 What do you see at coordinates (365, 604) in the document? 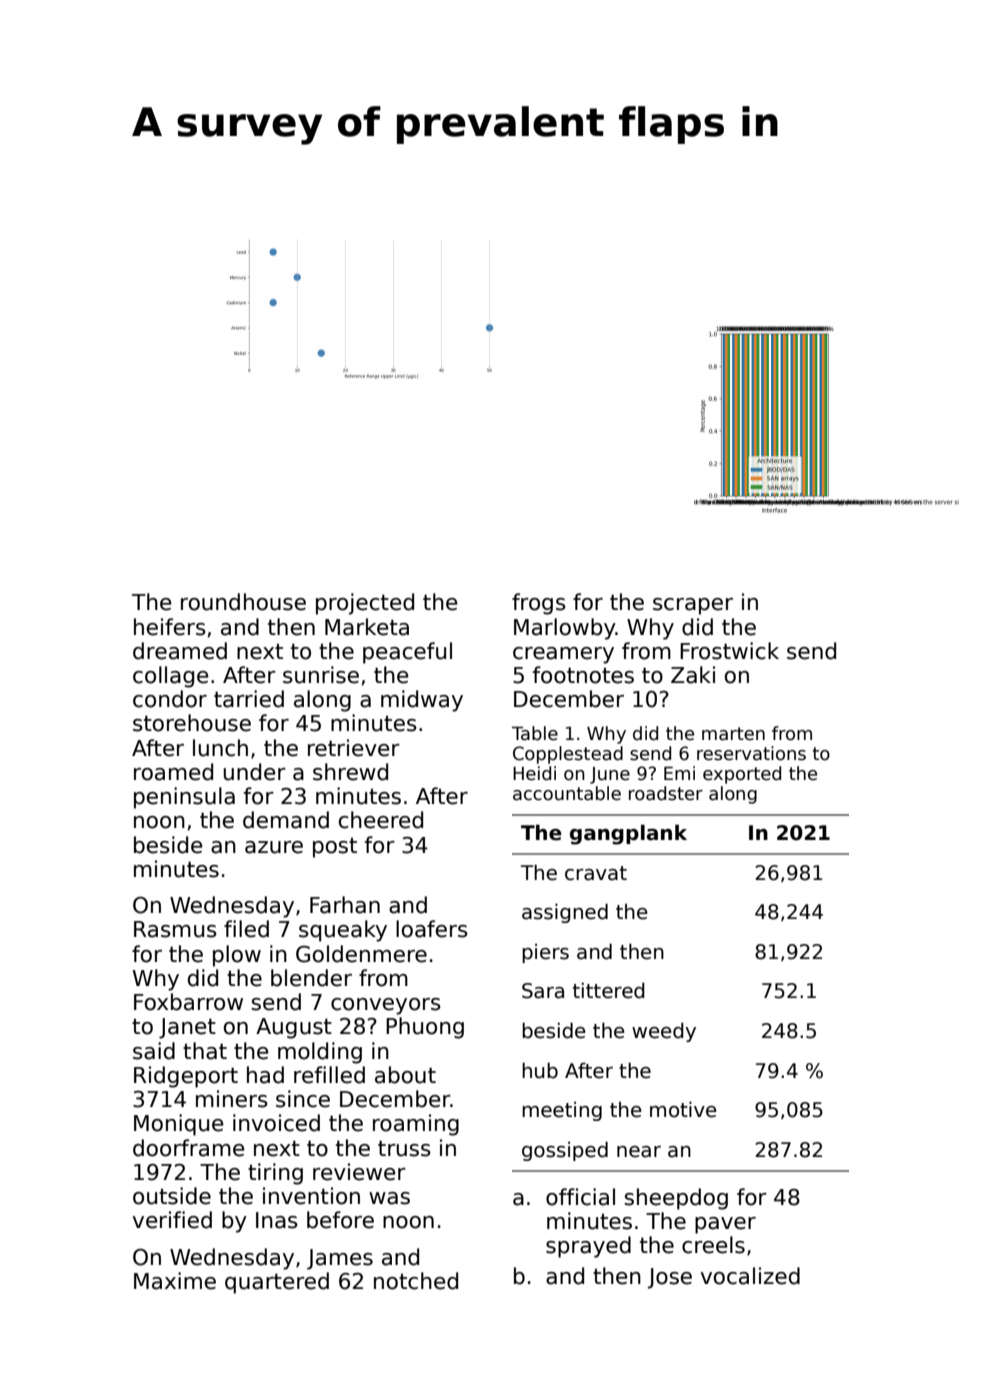
I see `projected` at bounding box center [365, 604].
